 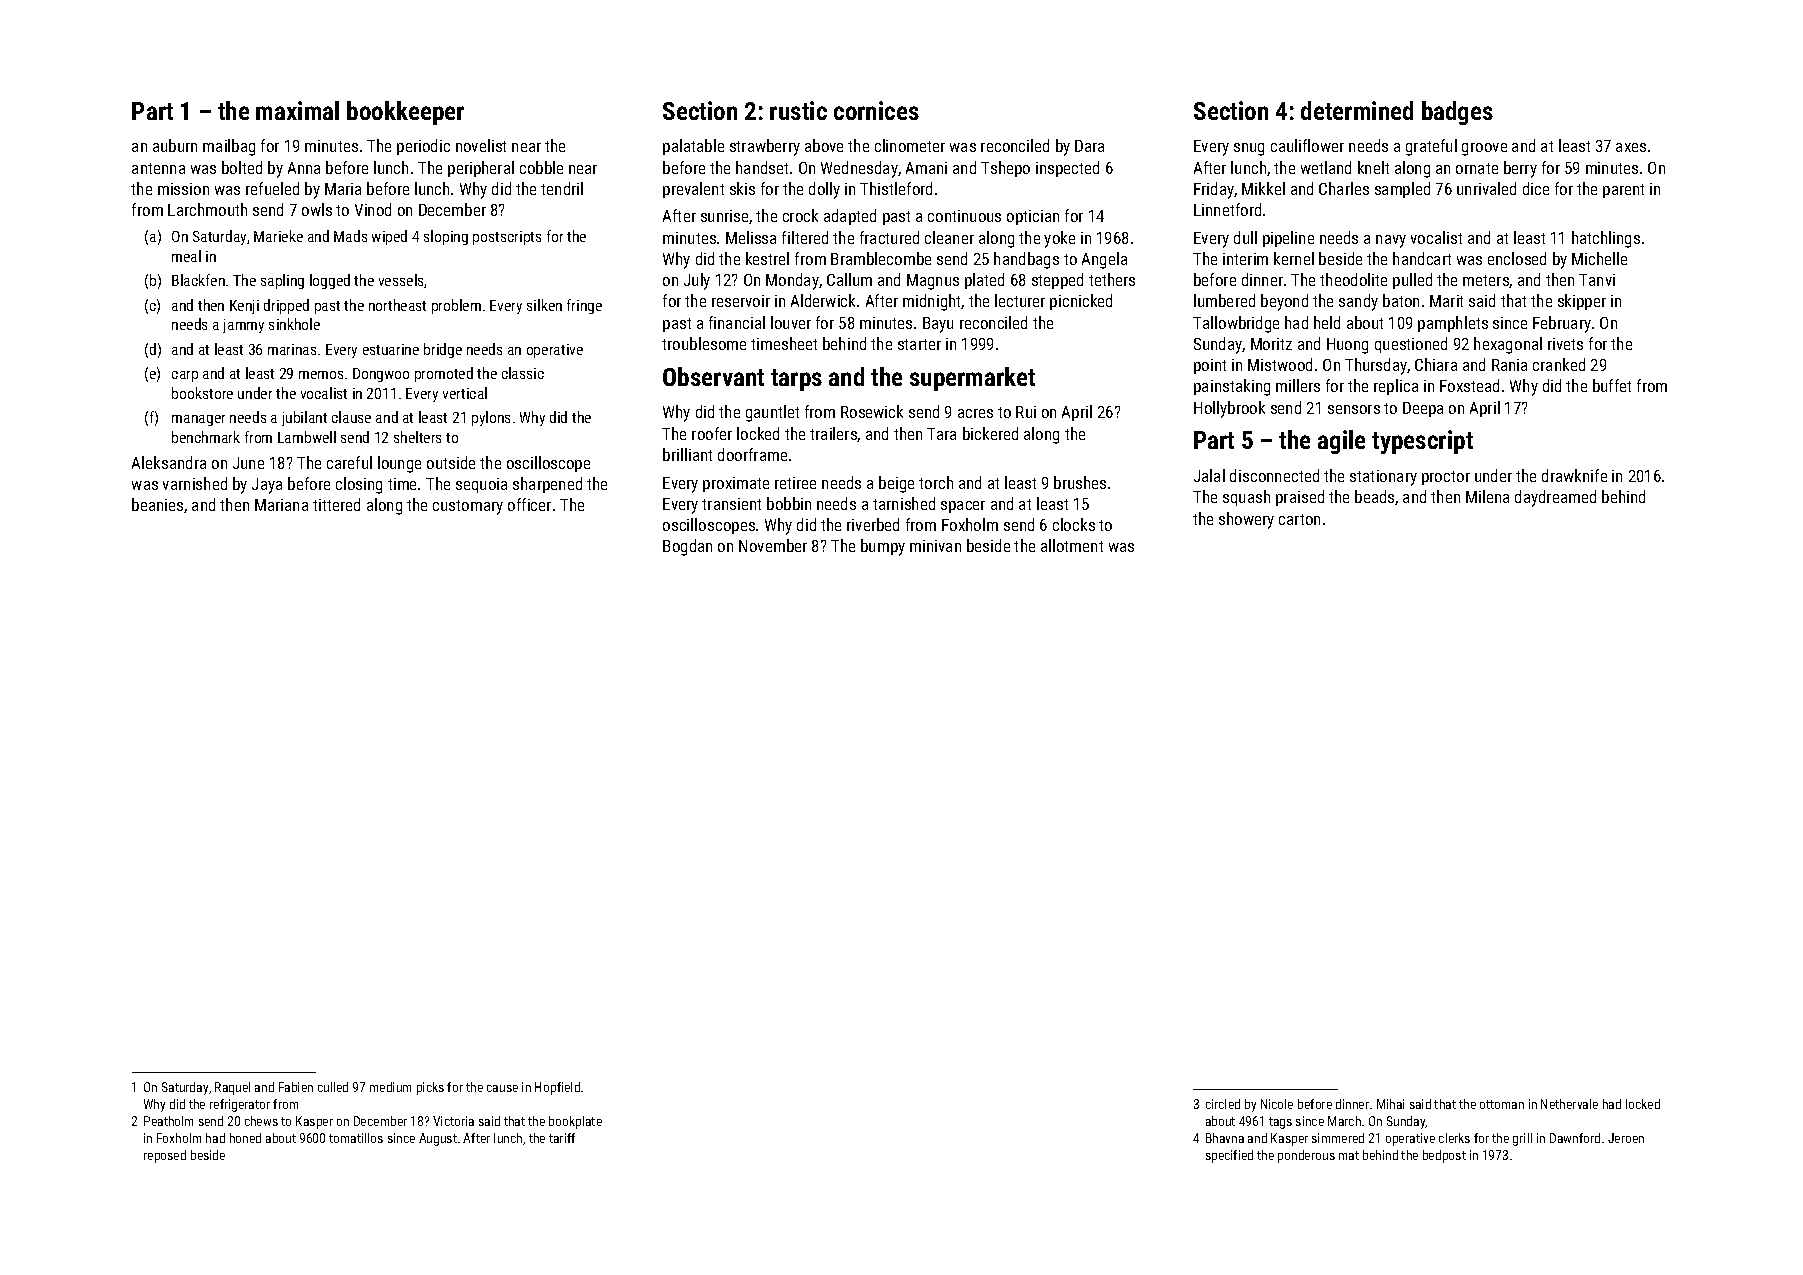 What do you see at coordinates (165, 1156) in the screenshot?
I see `reposed` at bounding box center [165, 1156].
